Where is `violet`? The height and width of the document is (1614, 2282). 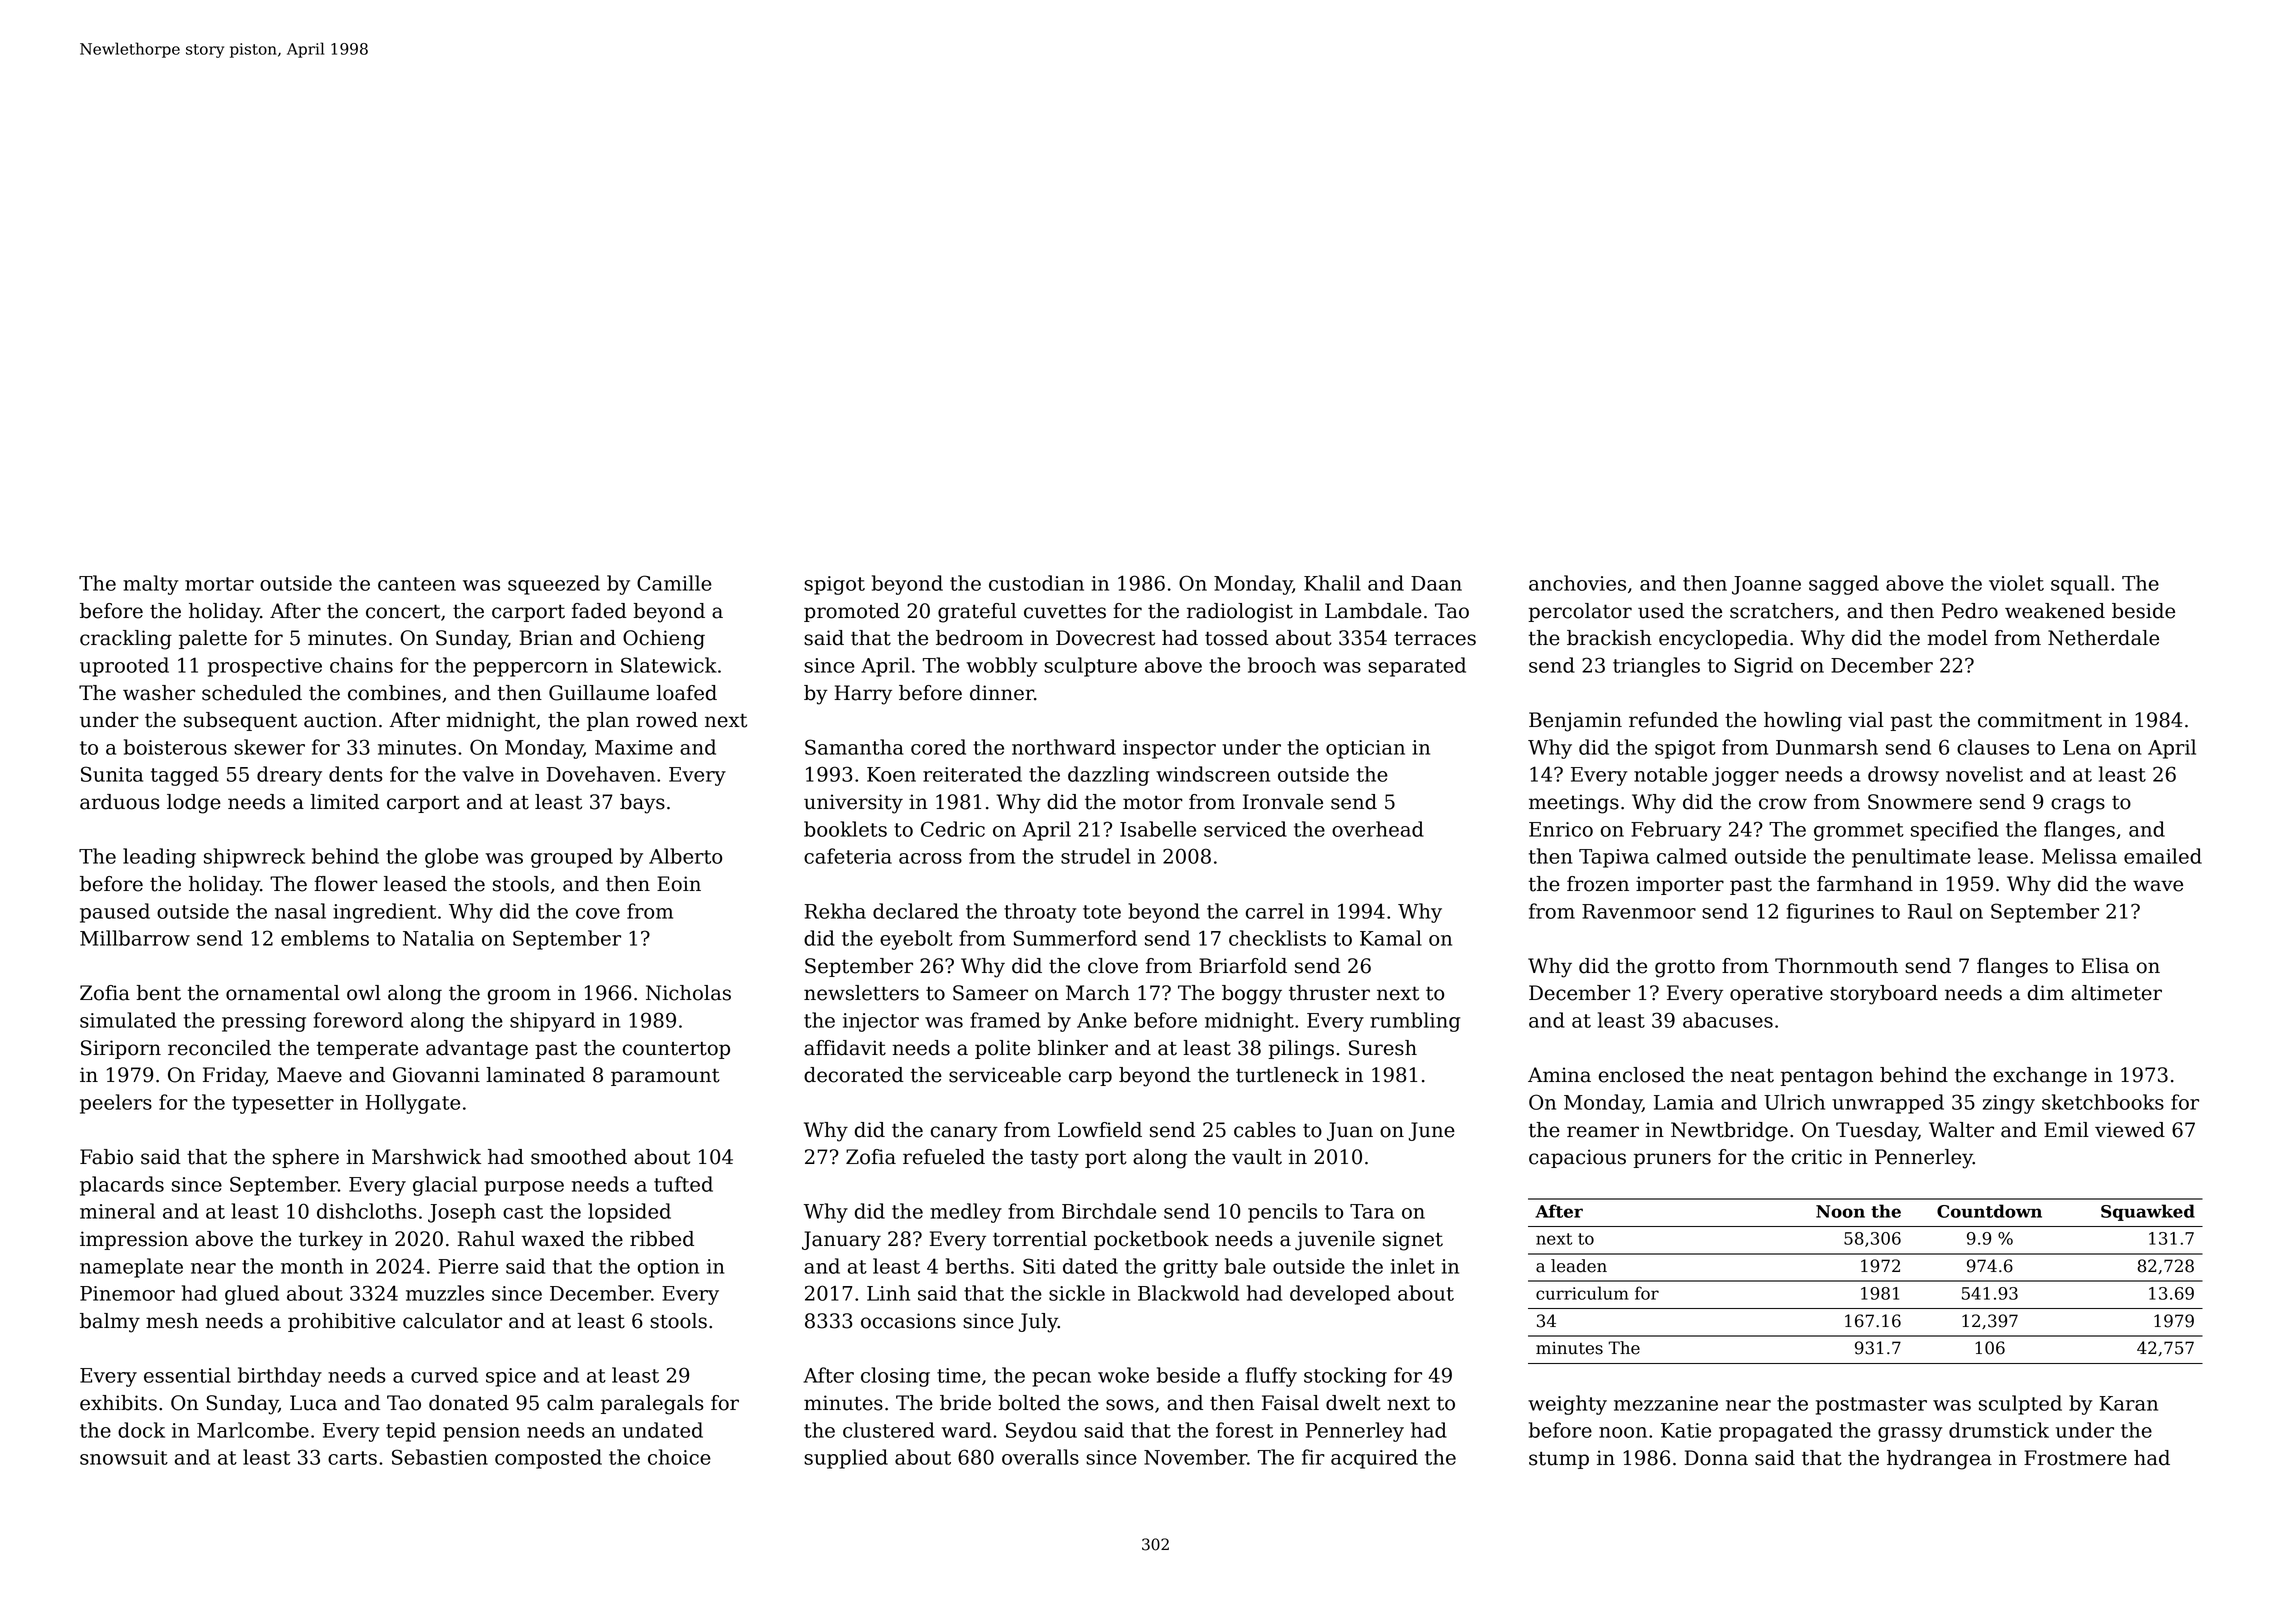 violet is located at coordinates (2016, 583).
